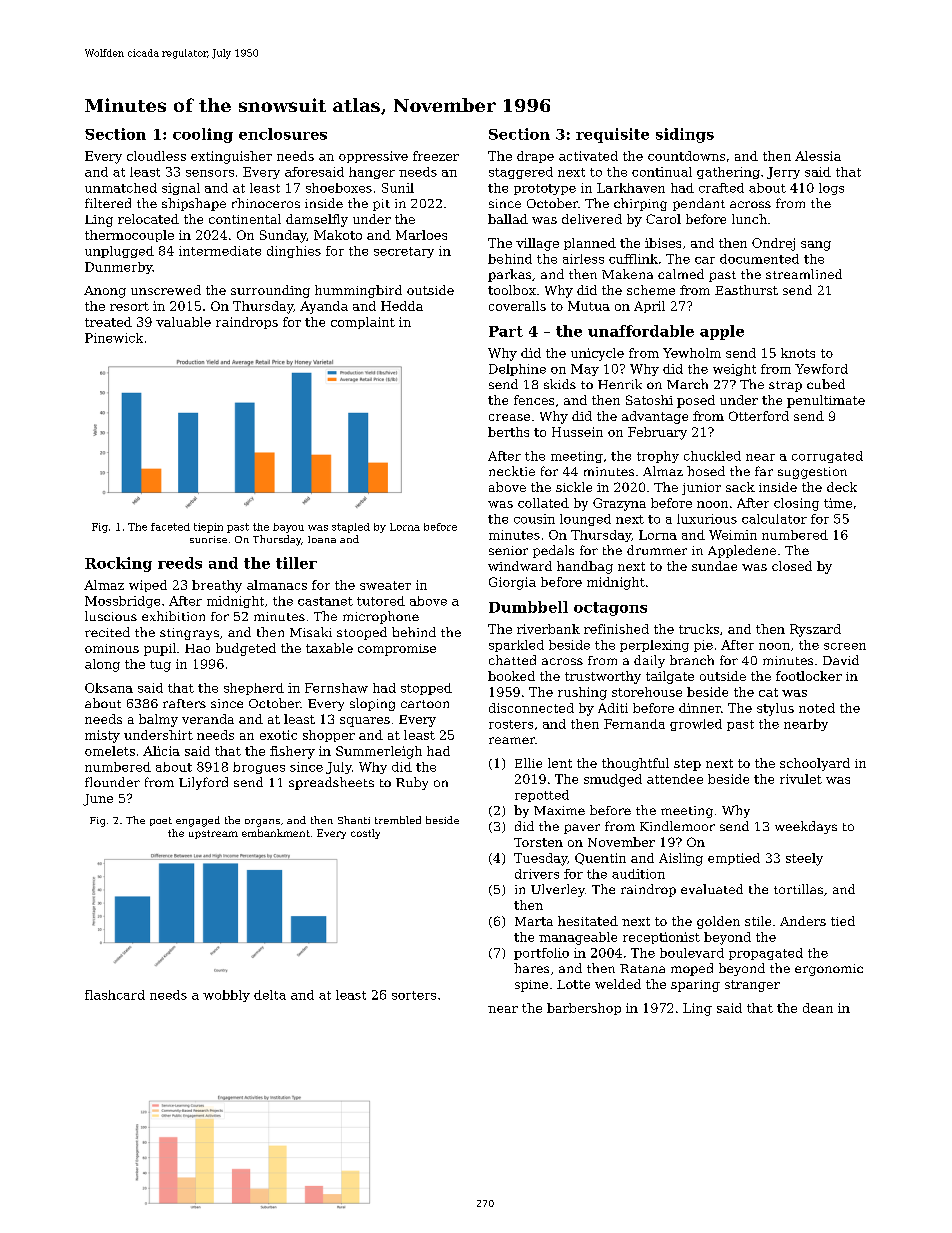 This document has width=952, height=1233. What do you see at coordinates (712, 889) in the document?
I see `evaluated` at bounding box center [712, 889].
